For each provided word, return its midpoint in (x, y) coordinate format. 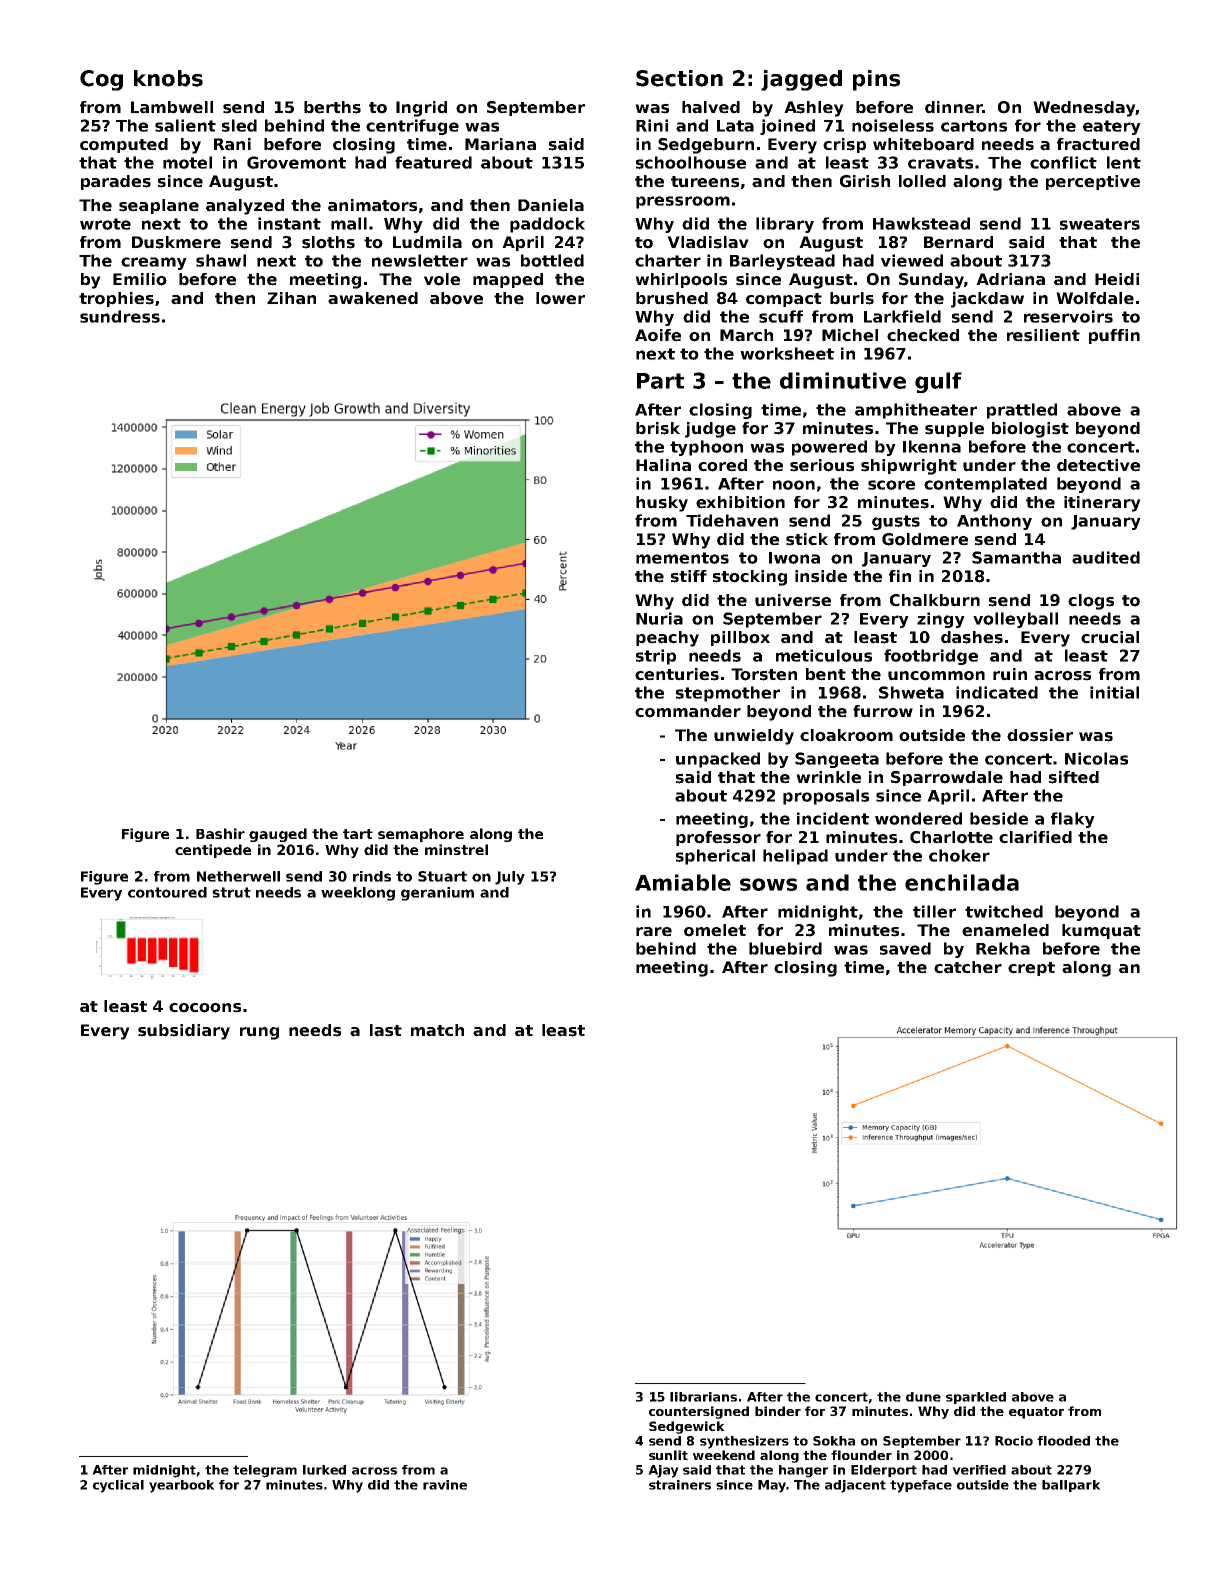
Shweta (911, 692)
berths (332, 107)
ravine (445, 1485)
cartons (974, 126)
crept (1031, 969)
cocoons (205, 1008)
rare (654, 932)
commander (688, 711)
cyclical (118, 1486)
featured (433, 162)
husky (662, 504)
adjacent (855, 1486)
